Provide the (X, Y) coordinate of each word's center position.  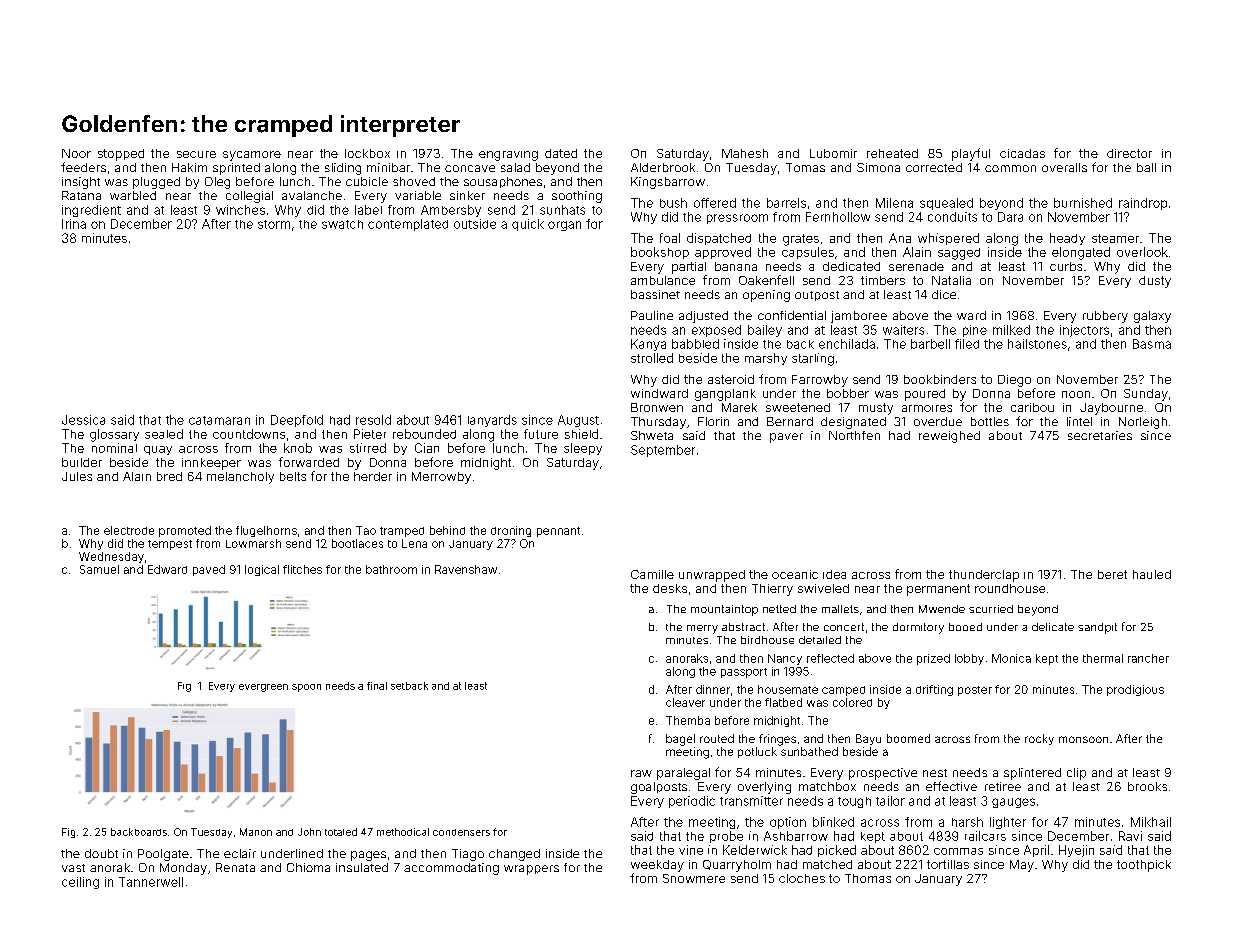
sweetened (798, 407)
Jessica (83, 420)
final (377, 686)
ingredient (91, 211)
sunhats (562, 210)
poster (975, 691)
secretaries (1100, 435)
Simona (878, 167)
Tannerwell (151, 882)
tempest (170, 545)
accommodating (451, 869)
